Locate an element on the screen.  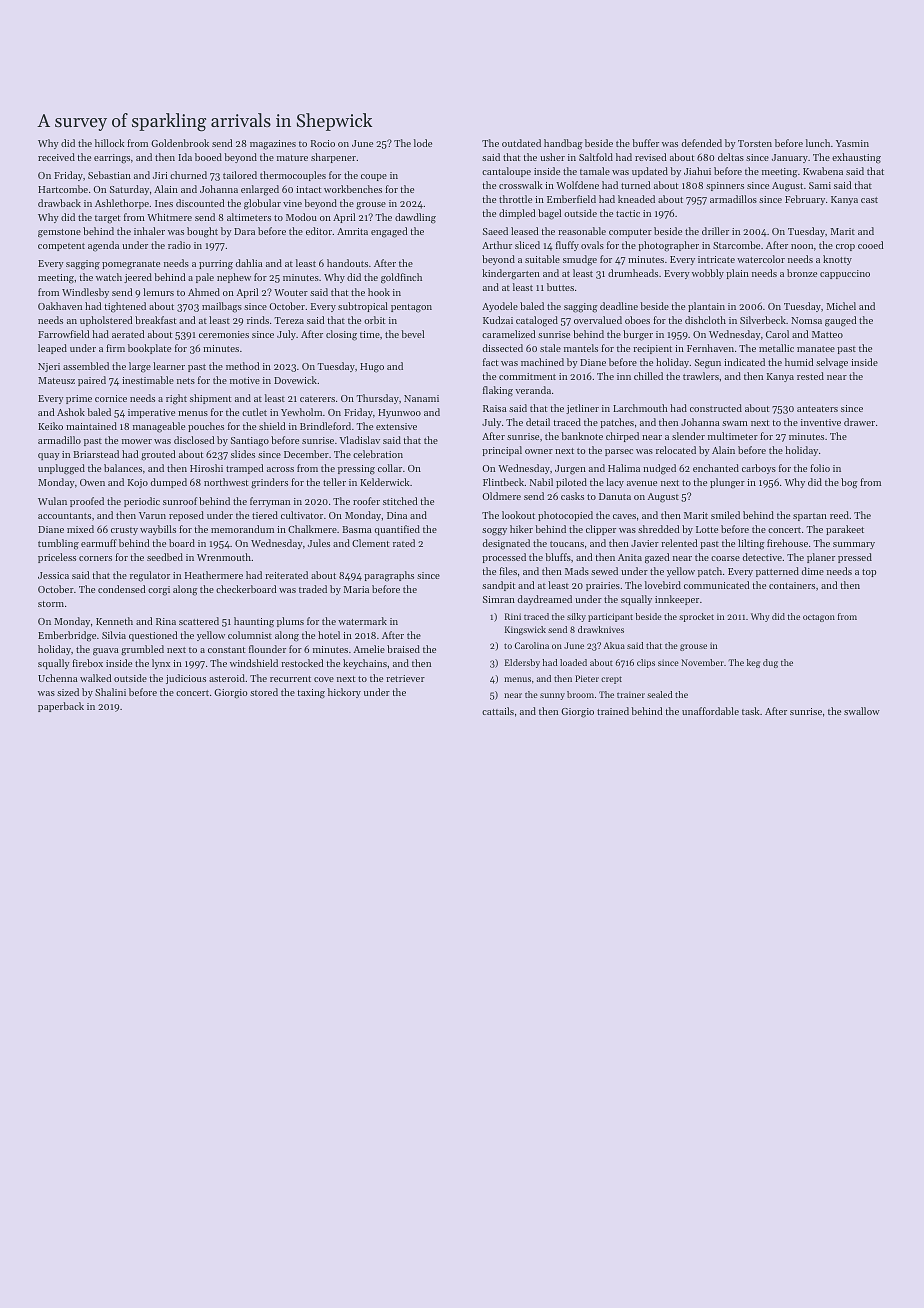
hillock is located at coordinates (110, 143).
